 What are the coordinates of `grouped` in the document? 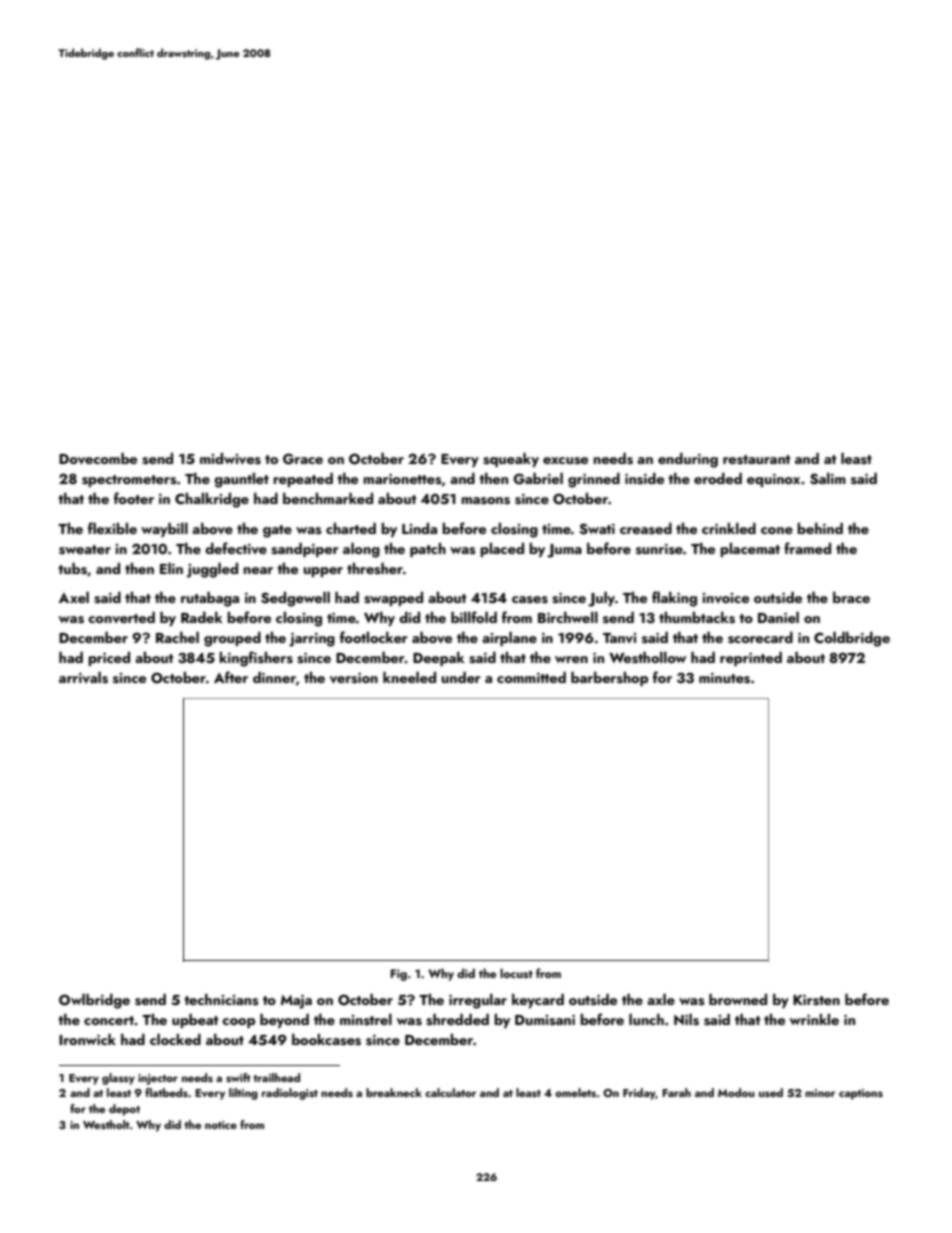 It's located at (232, 639).
